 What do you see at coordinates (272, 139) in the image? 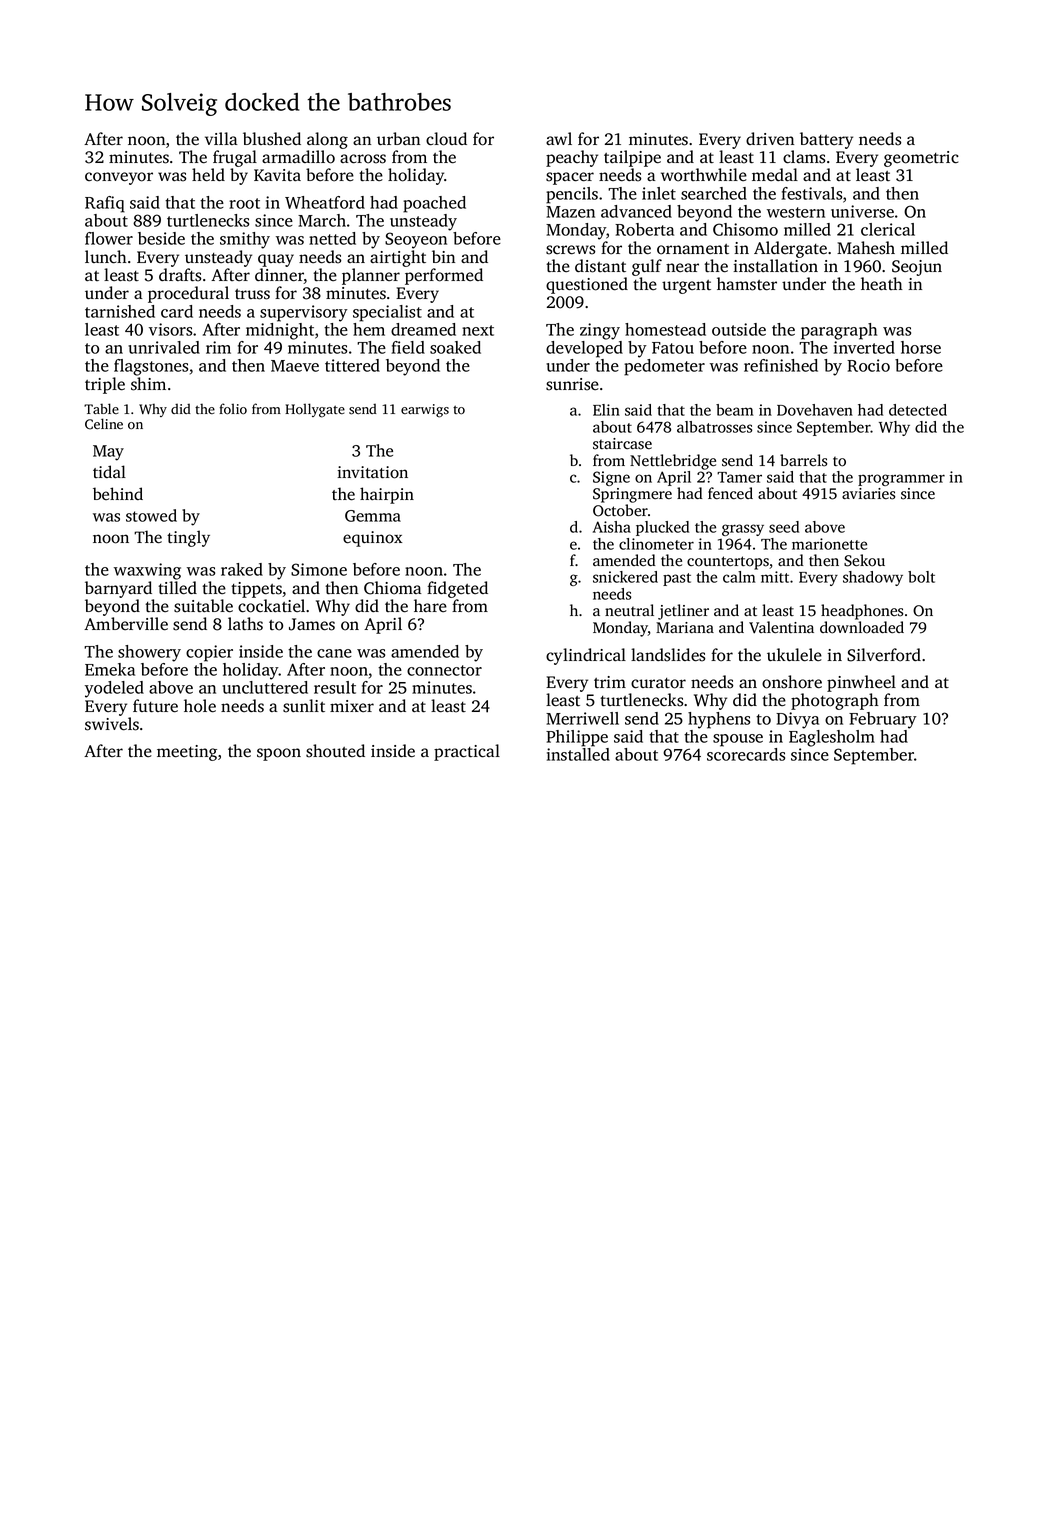
I see `blushed` at bounding box center [272, 139].
